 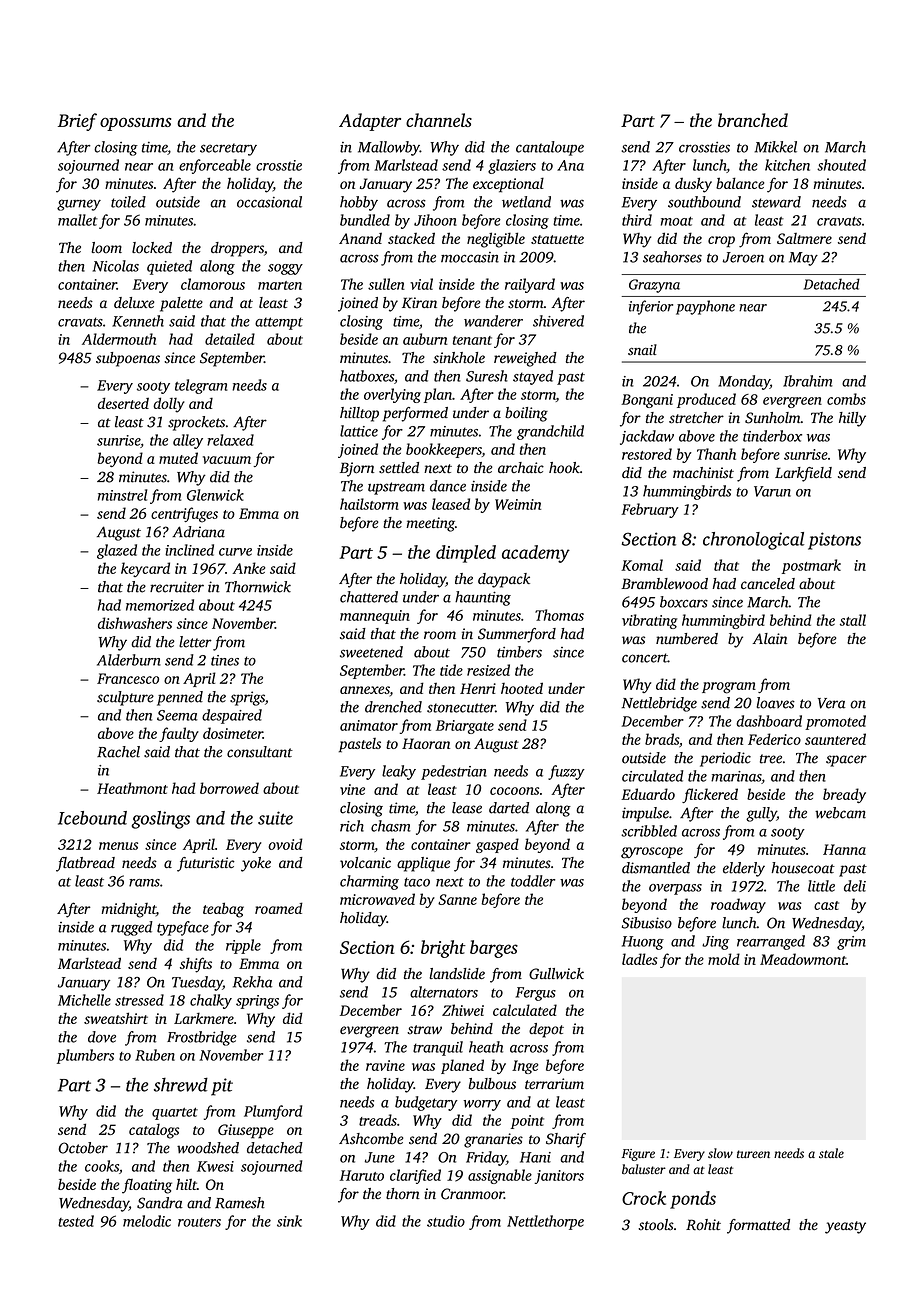 I want to click on academy, so click(x=536, y=554).
